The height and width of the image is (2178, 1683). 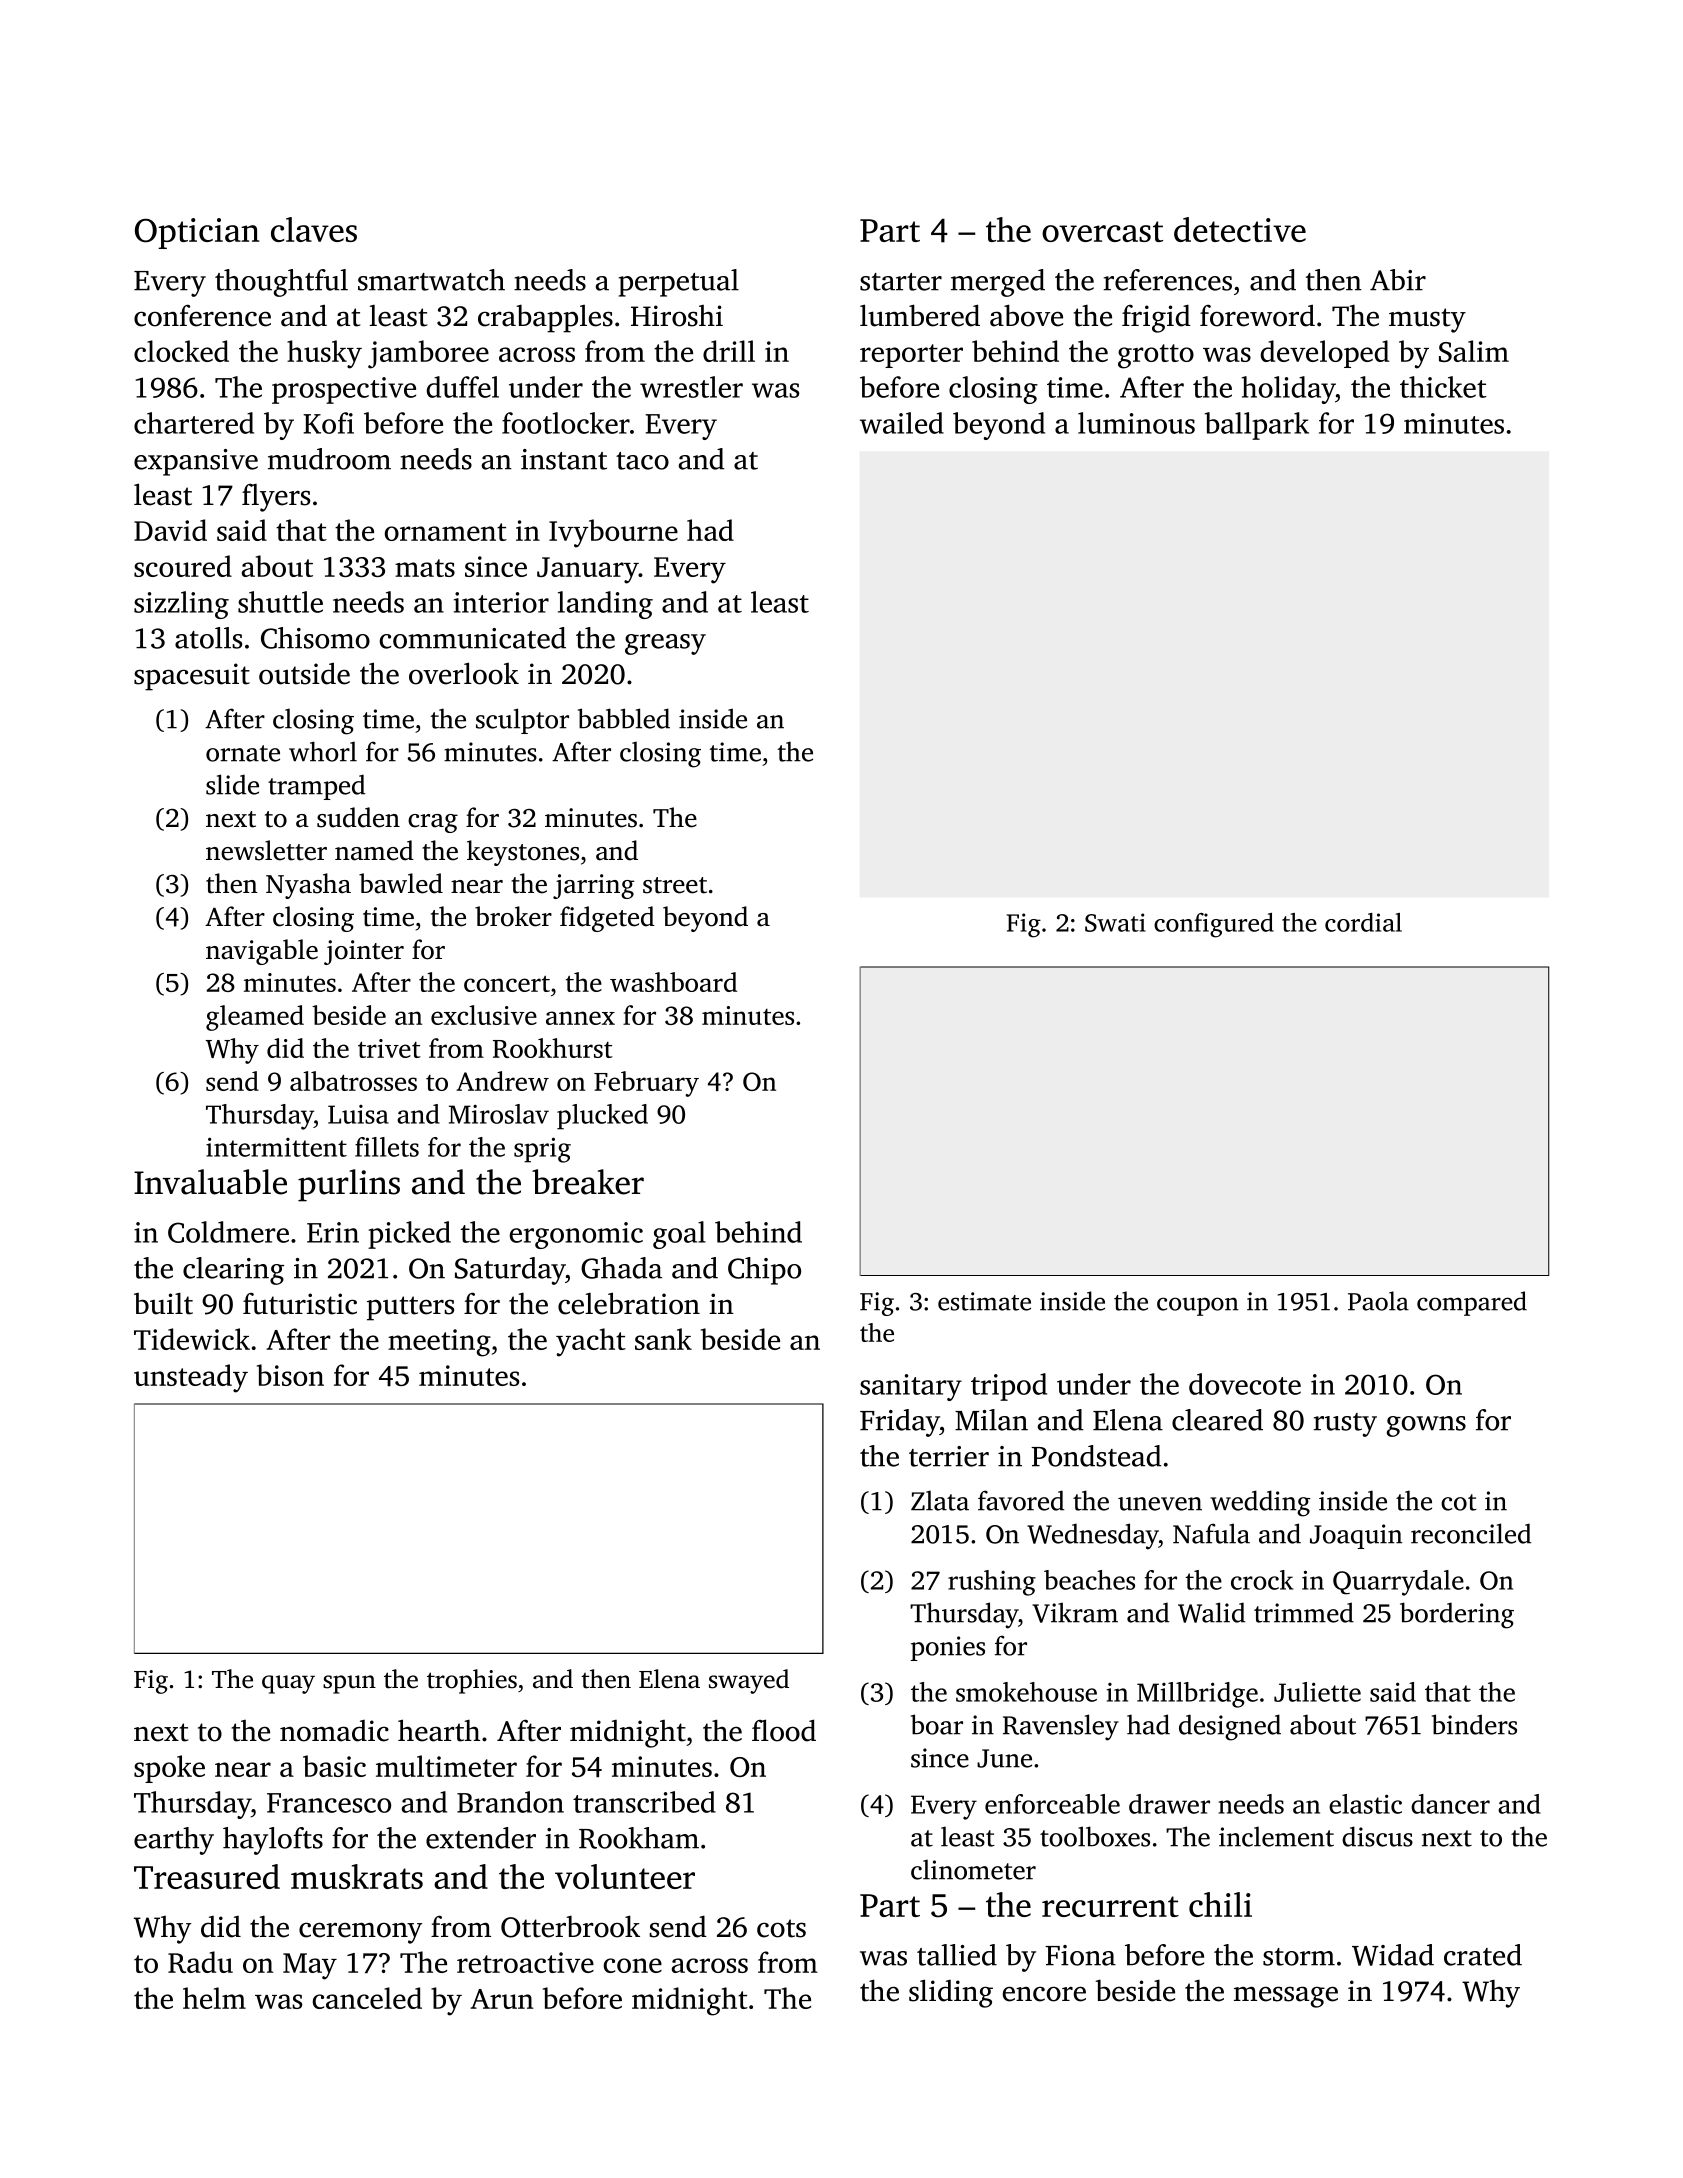 What do you see at coordinates (665, 644) in the image?
I see `greasy` at bounding box center [665, 644].
